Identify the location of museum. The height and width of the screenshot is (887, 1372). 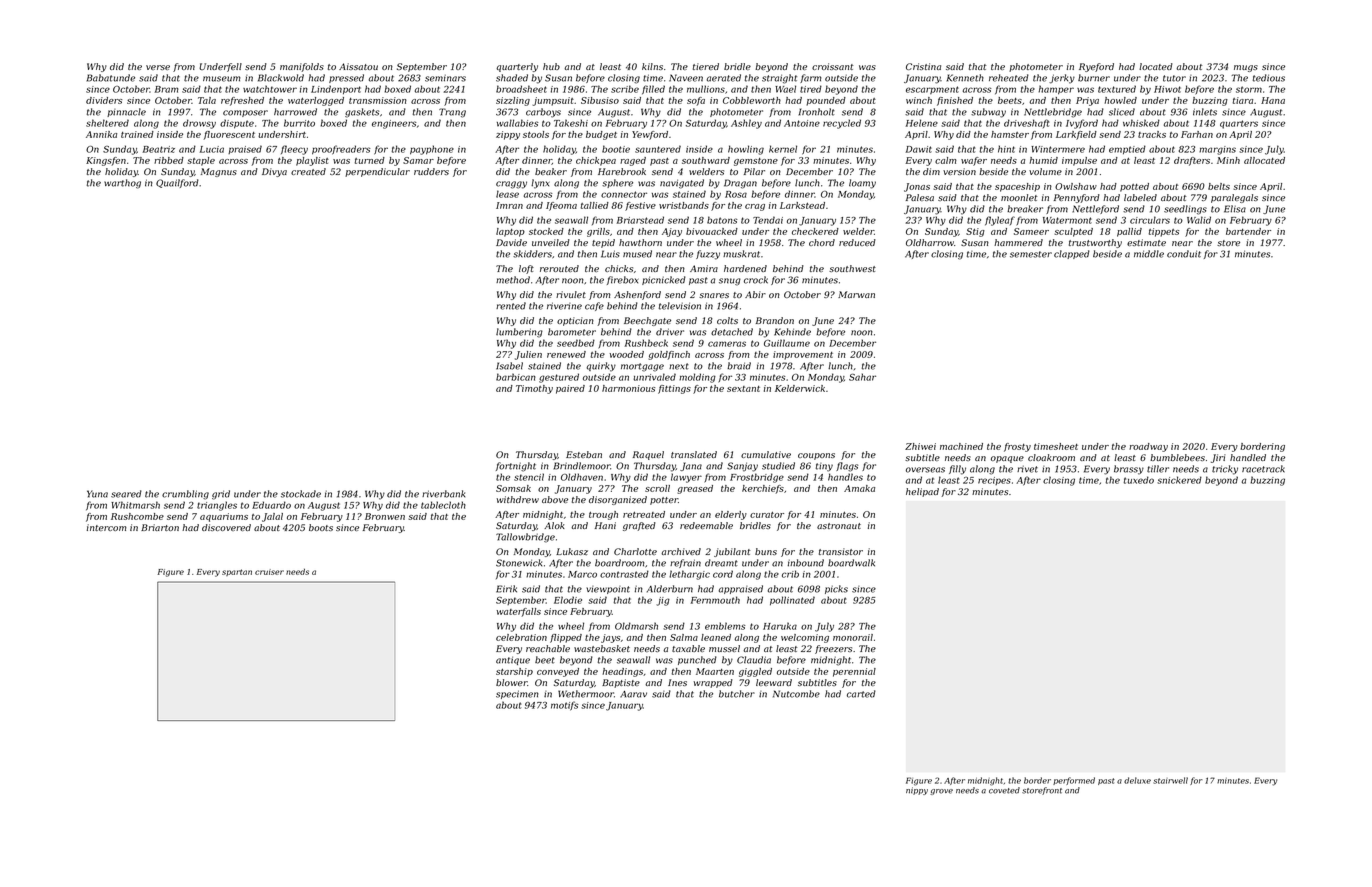
(222, 79).
